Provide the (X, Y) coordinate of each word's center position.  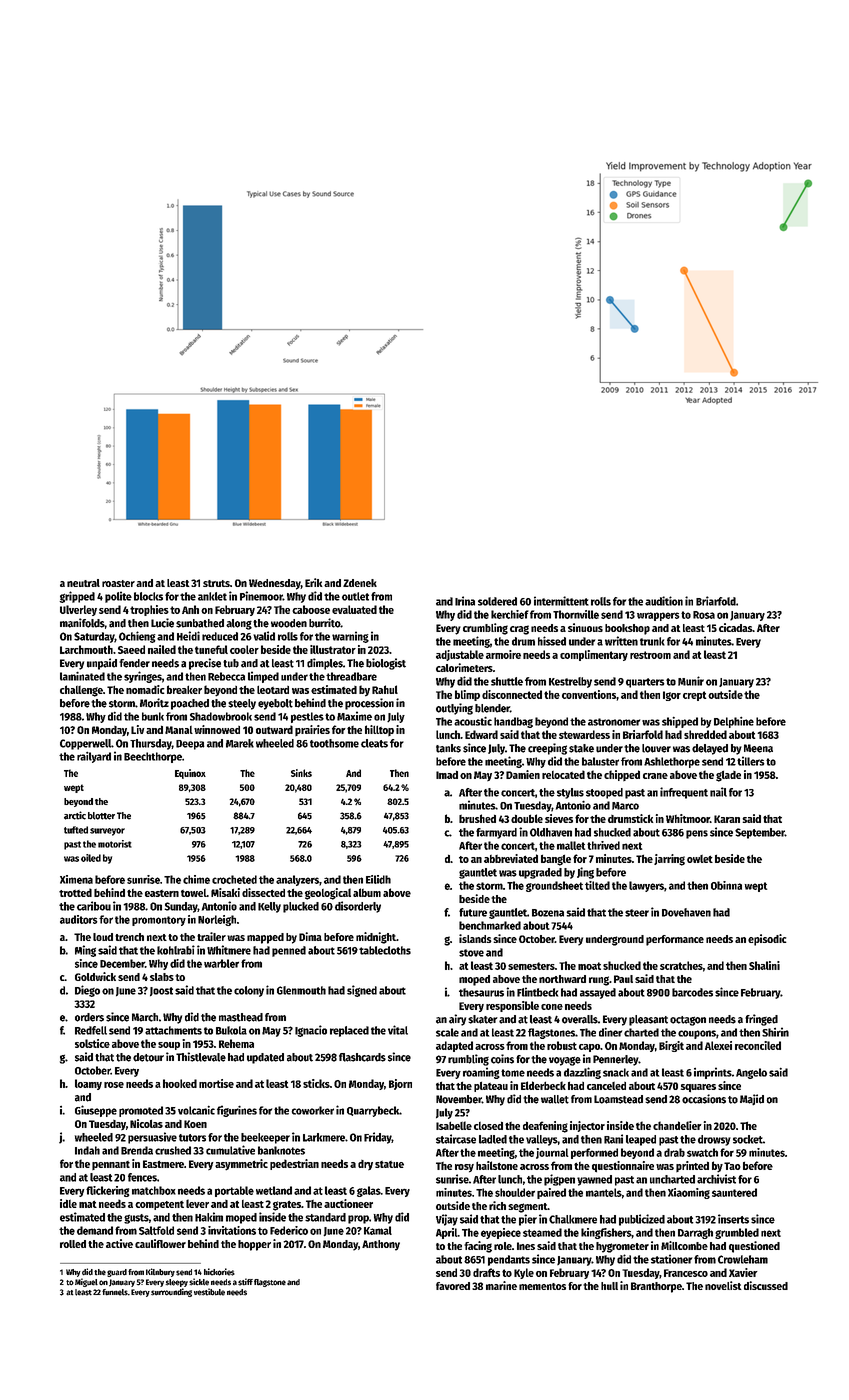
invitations (232, 1230)
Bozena (548, 913)
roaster (118, 583)
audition (664, 601)
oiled (91, 858)
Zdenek (360, 583)
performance (675, 940)
